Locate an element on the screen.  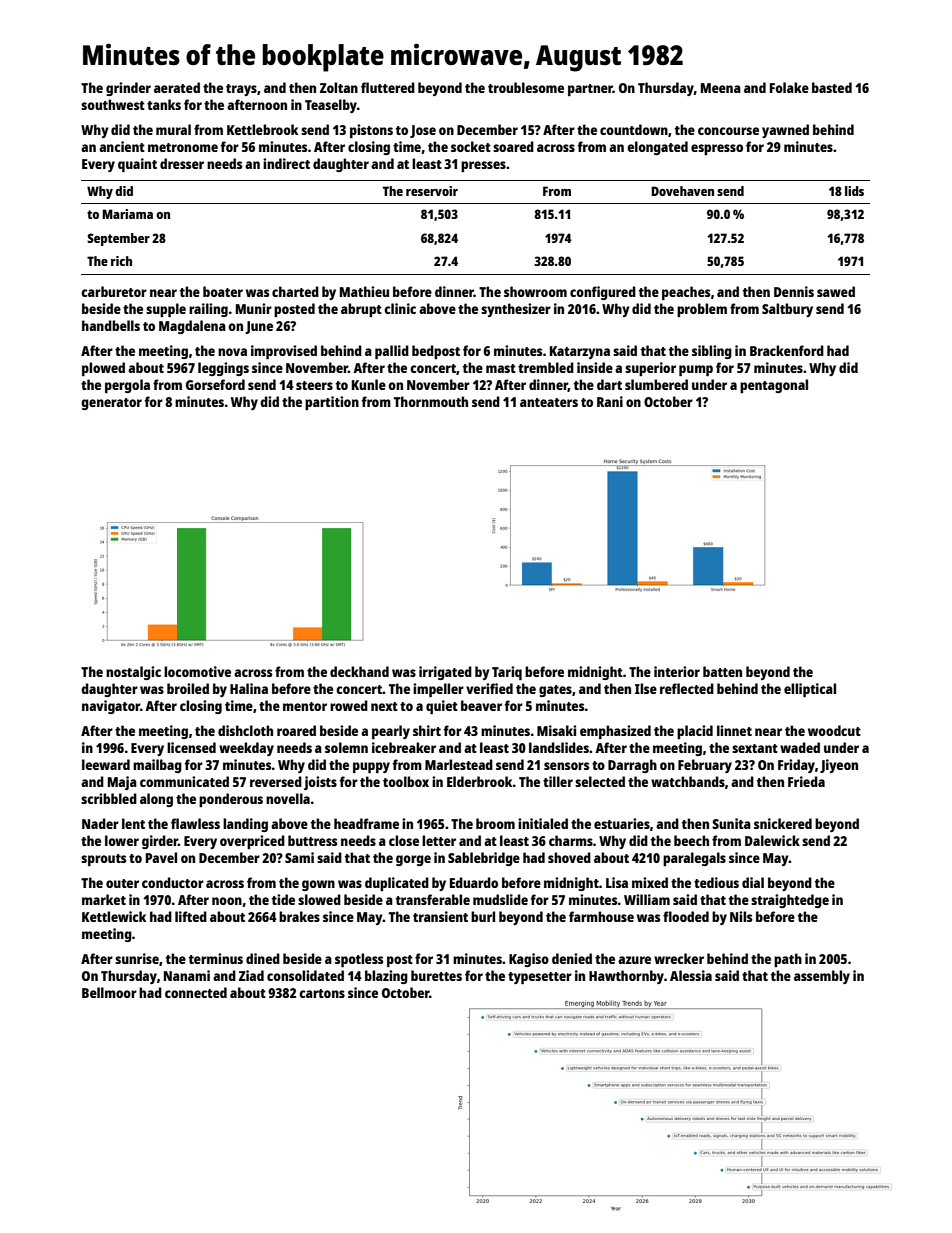
elliptical is located at coordinates (810, 690).
